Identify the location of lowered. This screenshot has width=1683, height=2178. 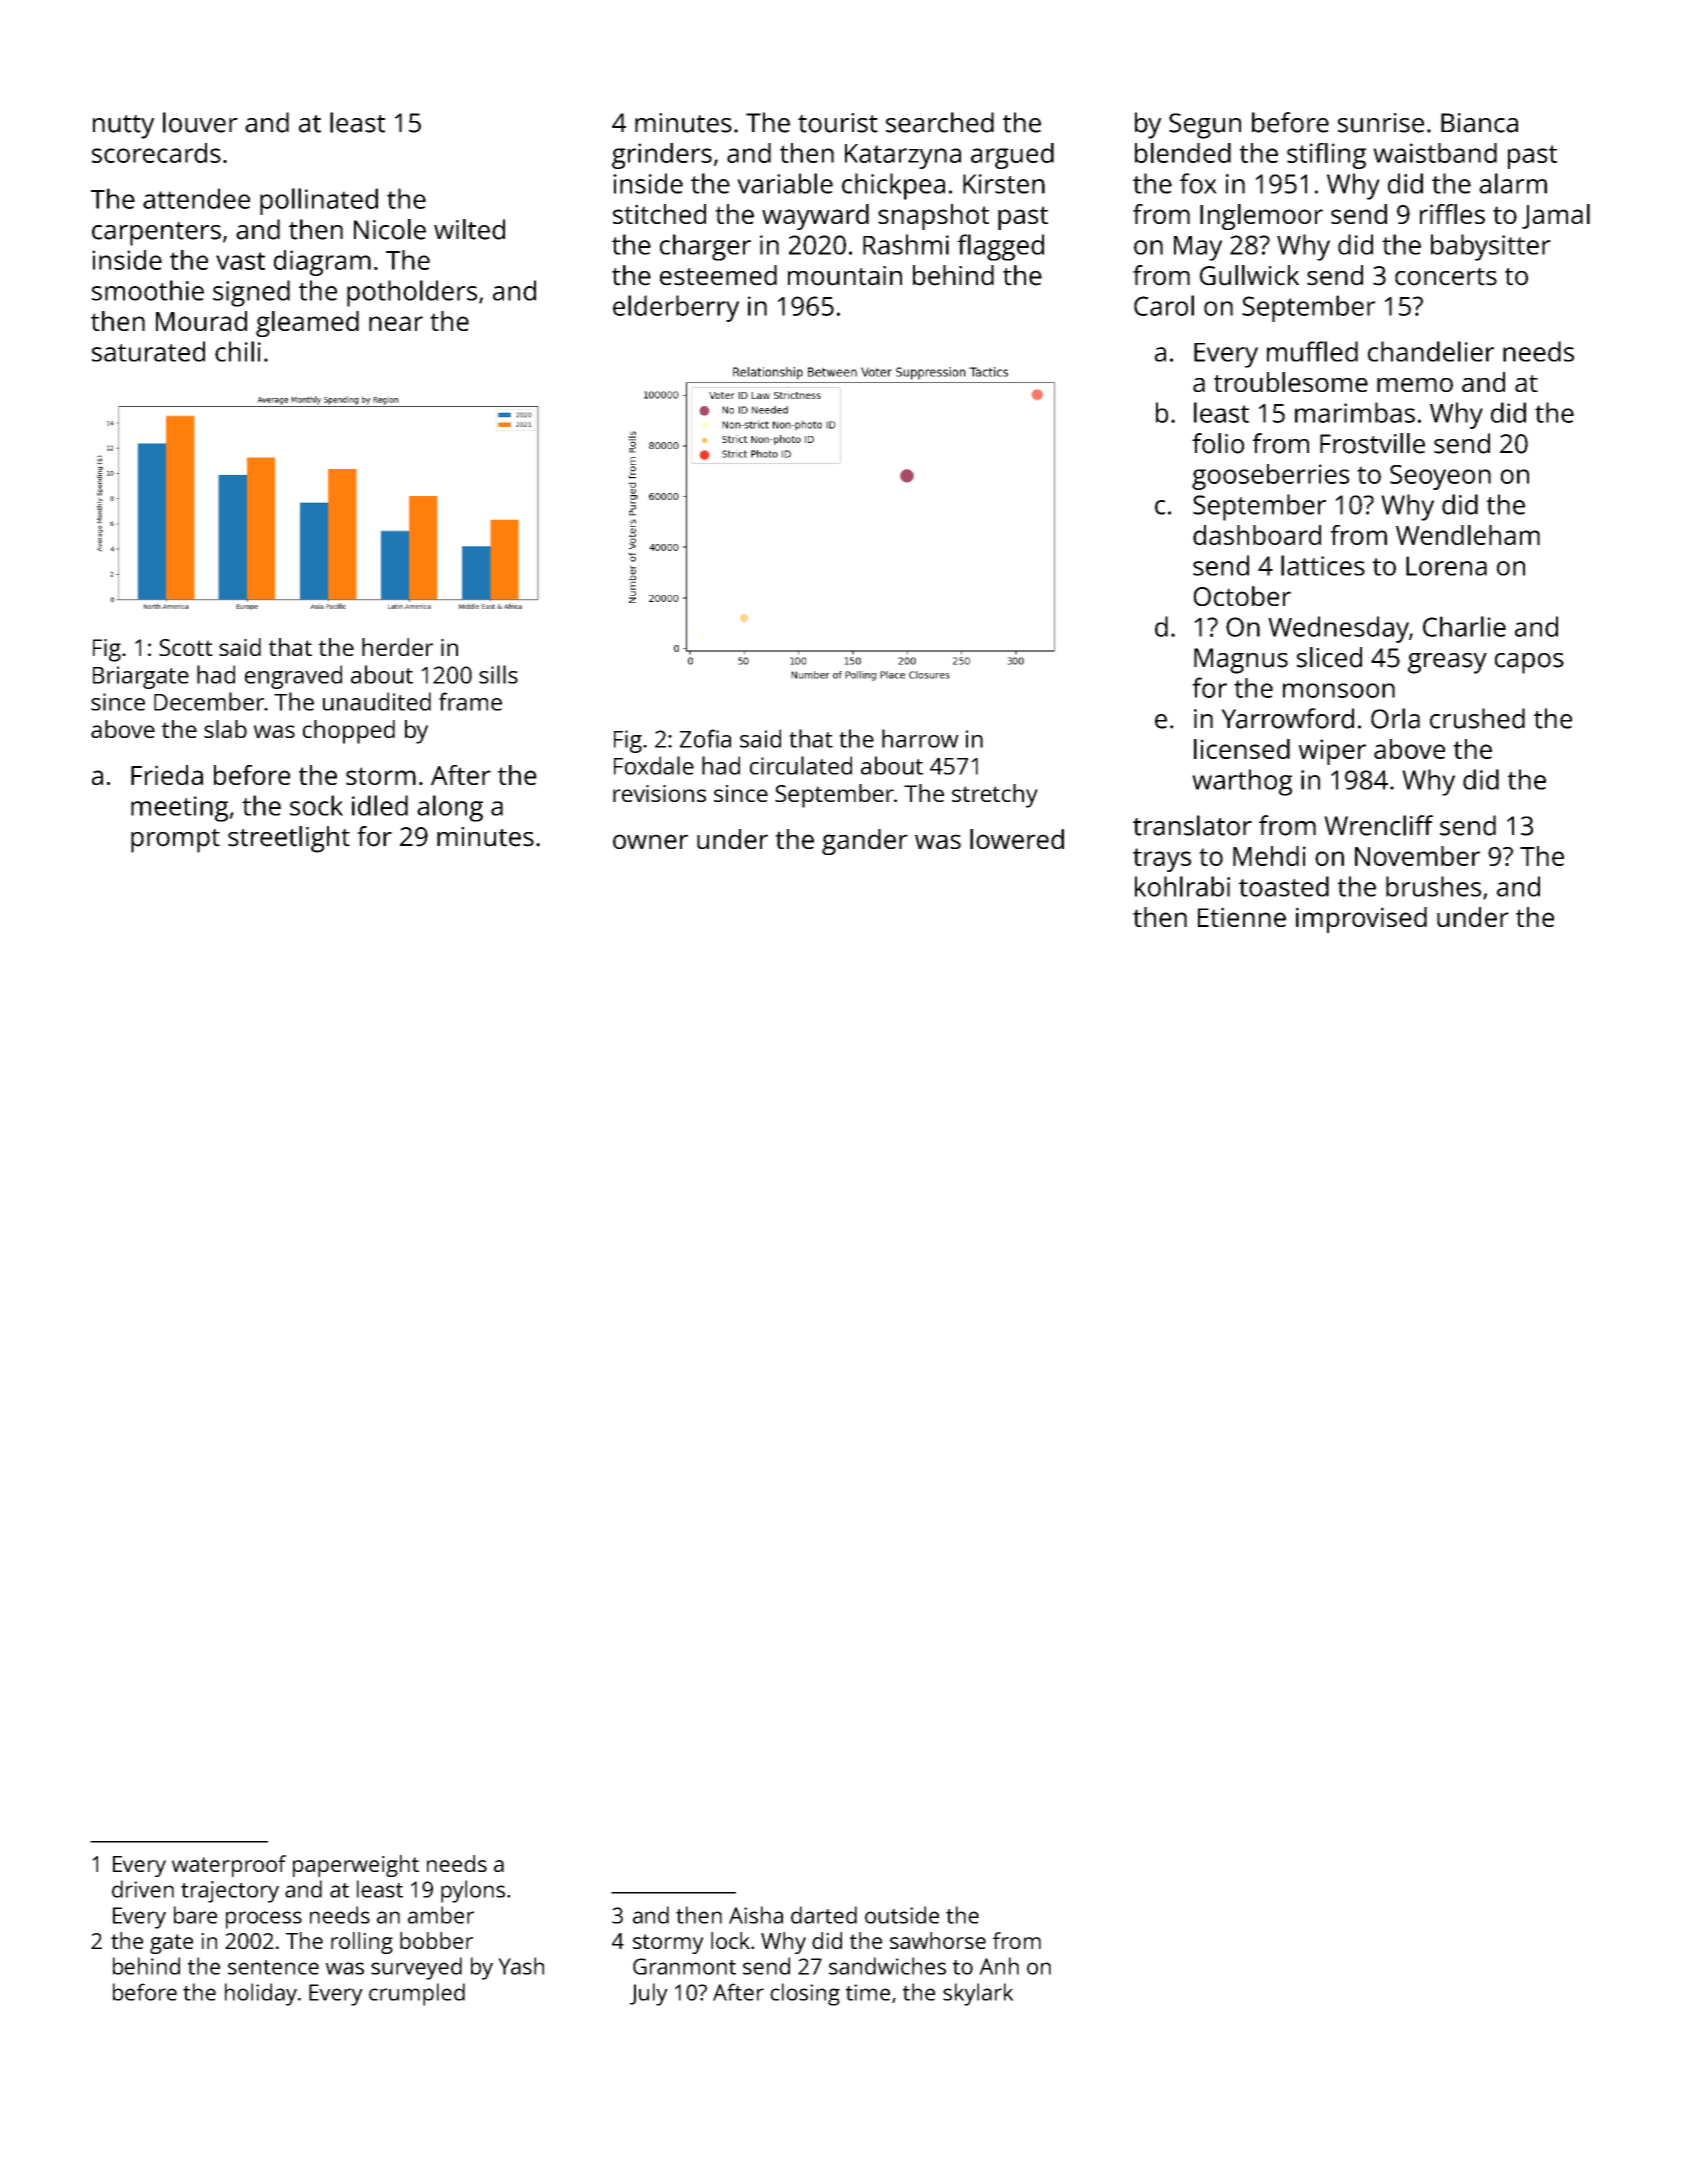
(1017, 839).
